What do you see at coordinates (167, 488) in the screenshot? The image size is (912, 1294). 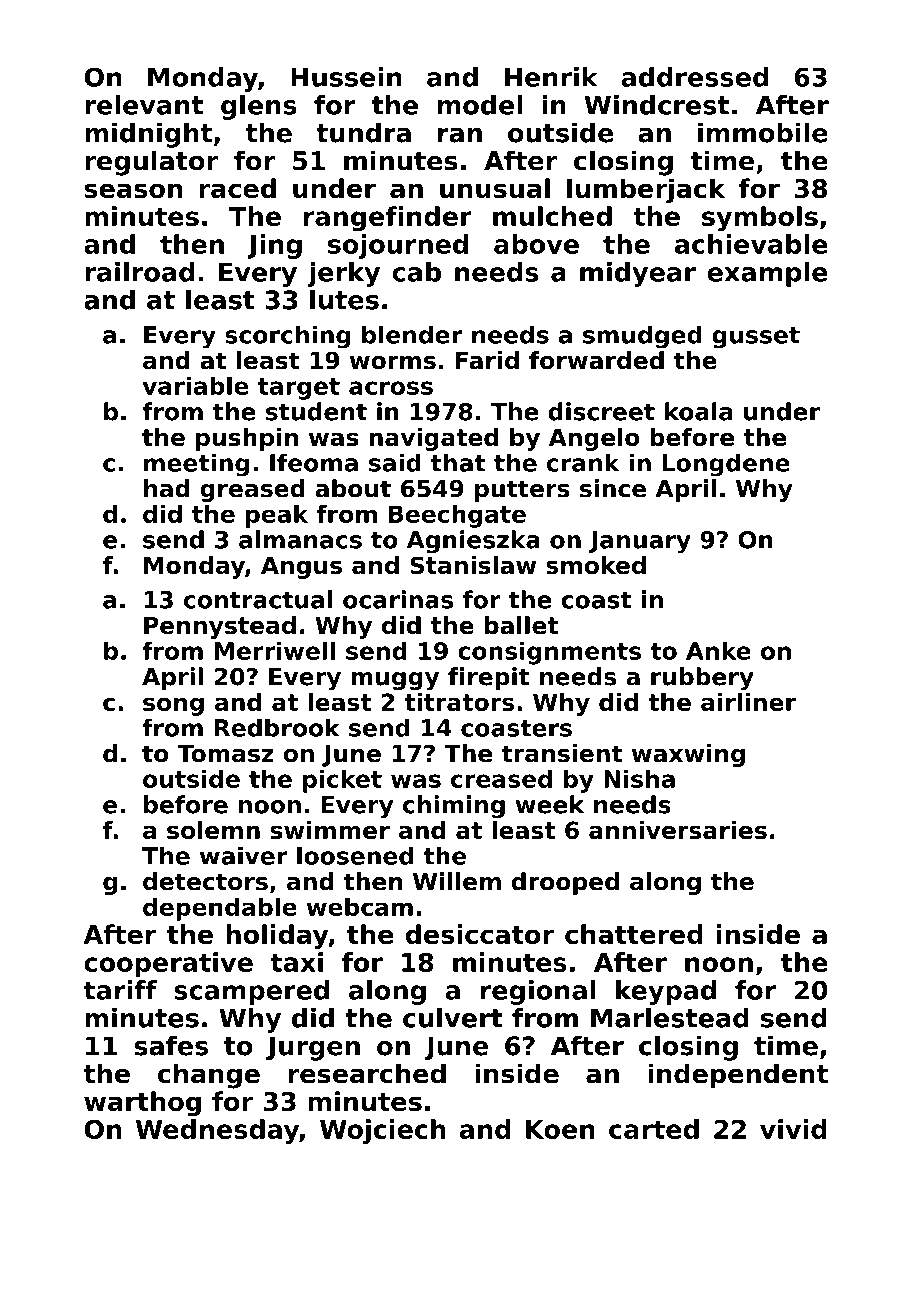 I see `had` at bounding box center [167, 488].
